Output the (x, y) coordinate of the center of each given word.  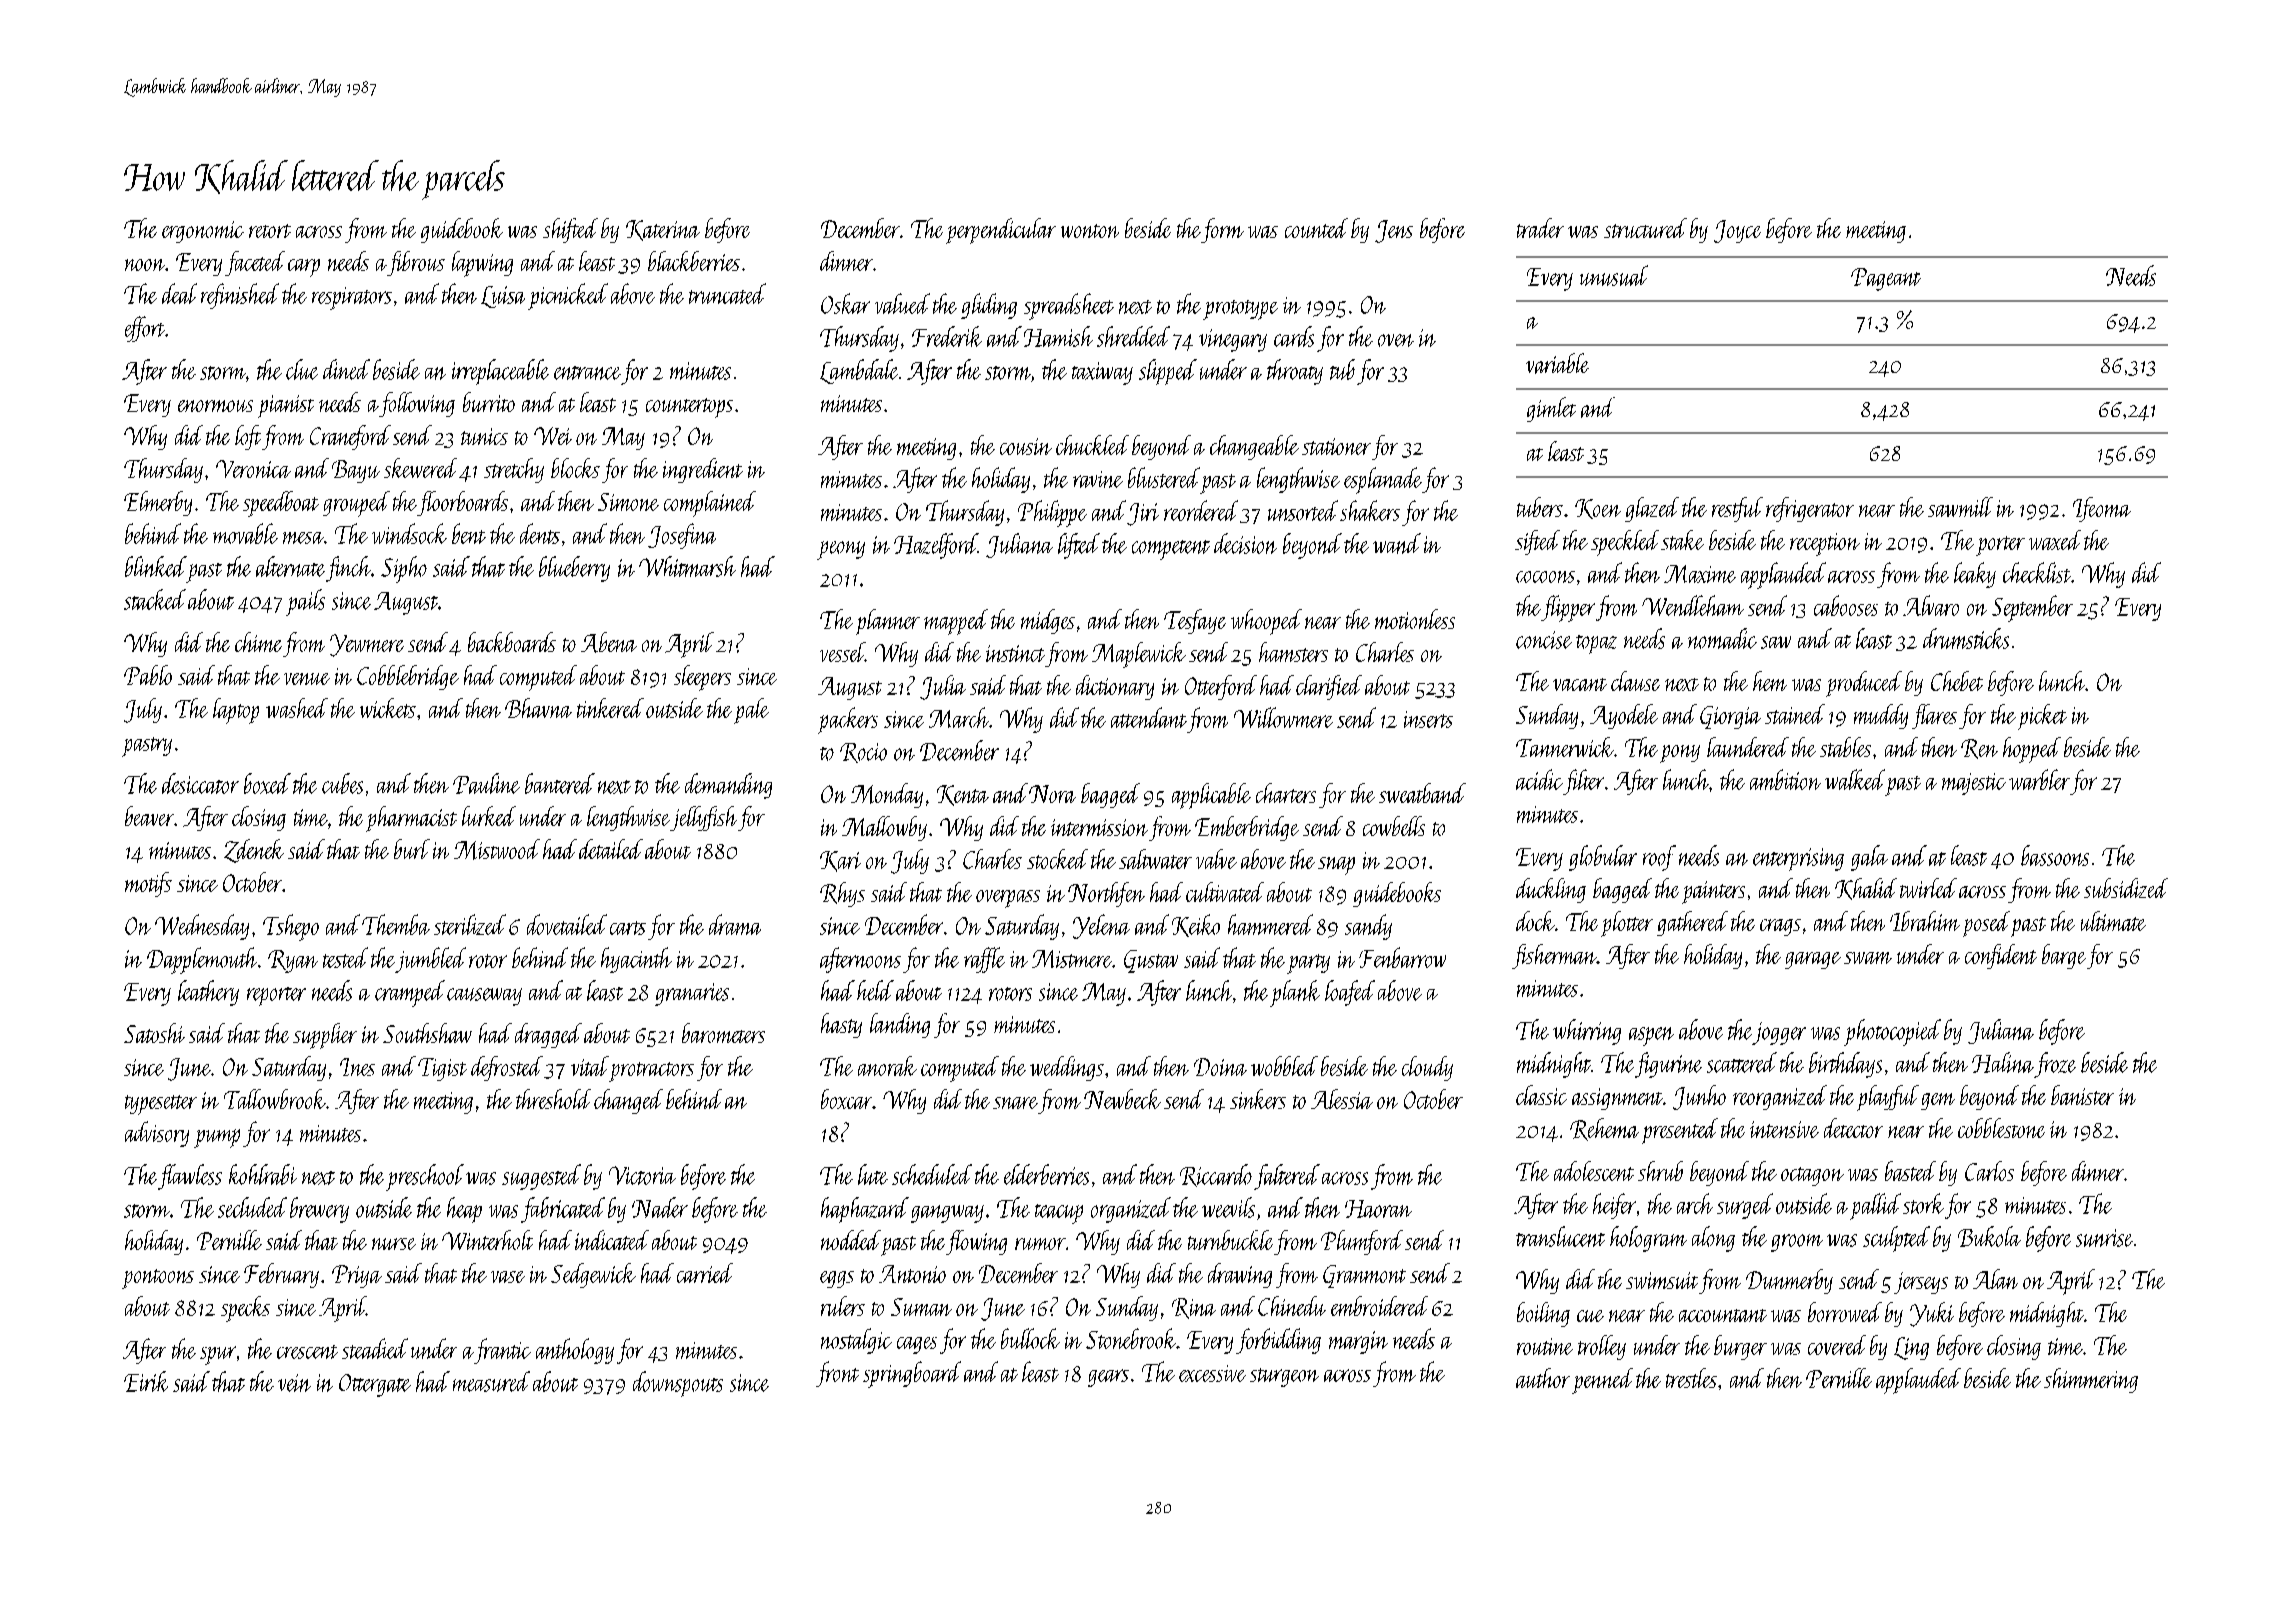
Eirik (146, 1381)
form (1222, 230)
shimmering (2091, 1380)
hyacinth (636, 960)
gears (1108, 1378)
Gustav (1151, 961)
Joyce (1737, 231)
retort (270, 231)
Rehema (1604, 1129)
